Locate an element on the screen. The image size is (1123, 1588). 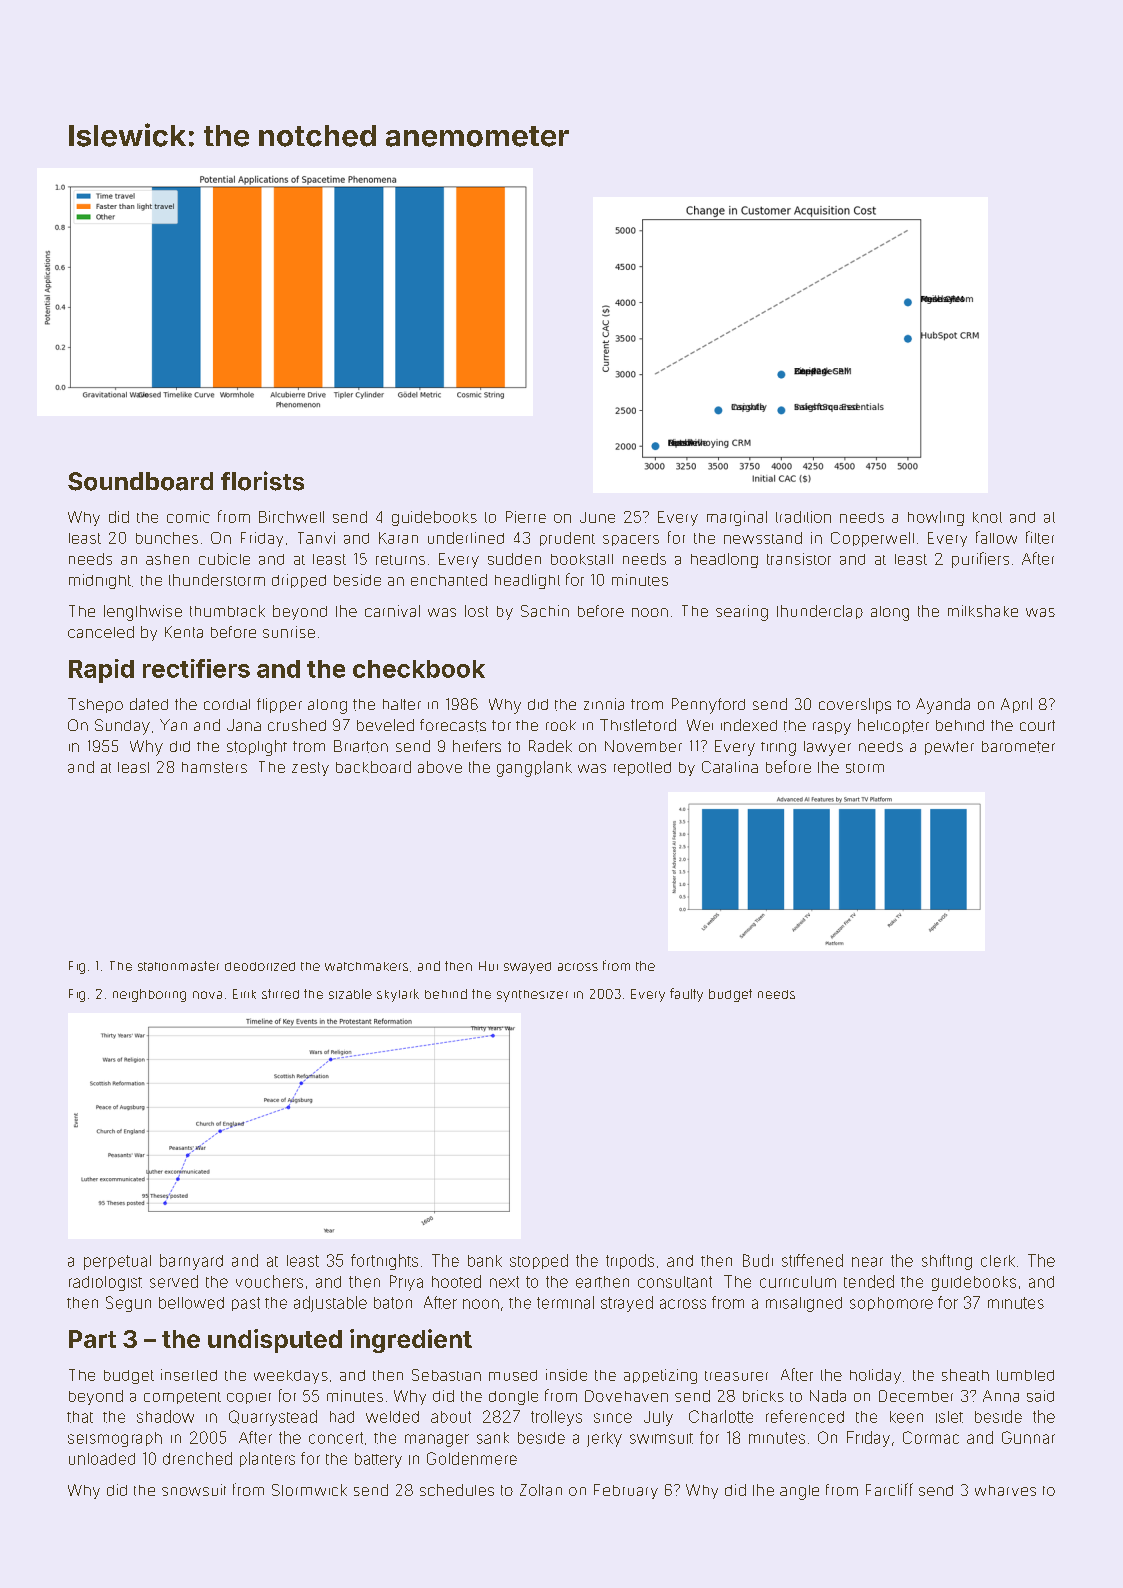
Anna is located at coordinates (1001, 1396).
